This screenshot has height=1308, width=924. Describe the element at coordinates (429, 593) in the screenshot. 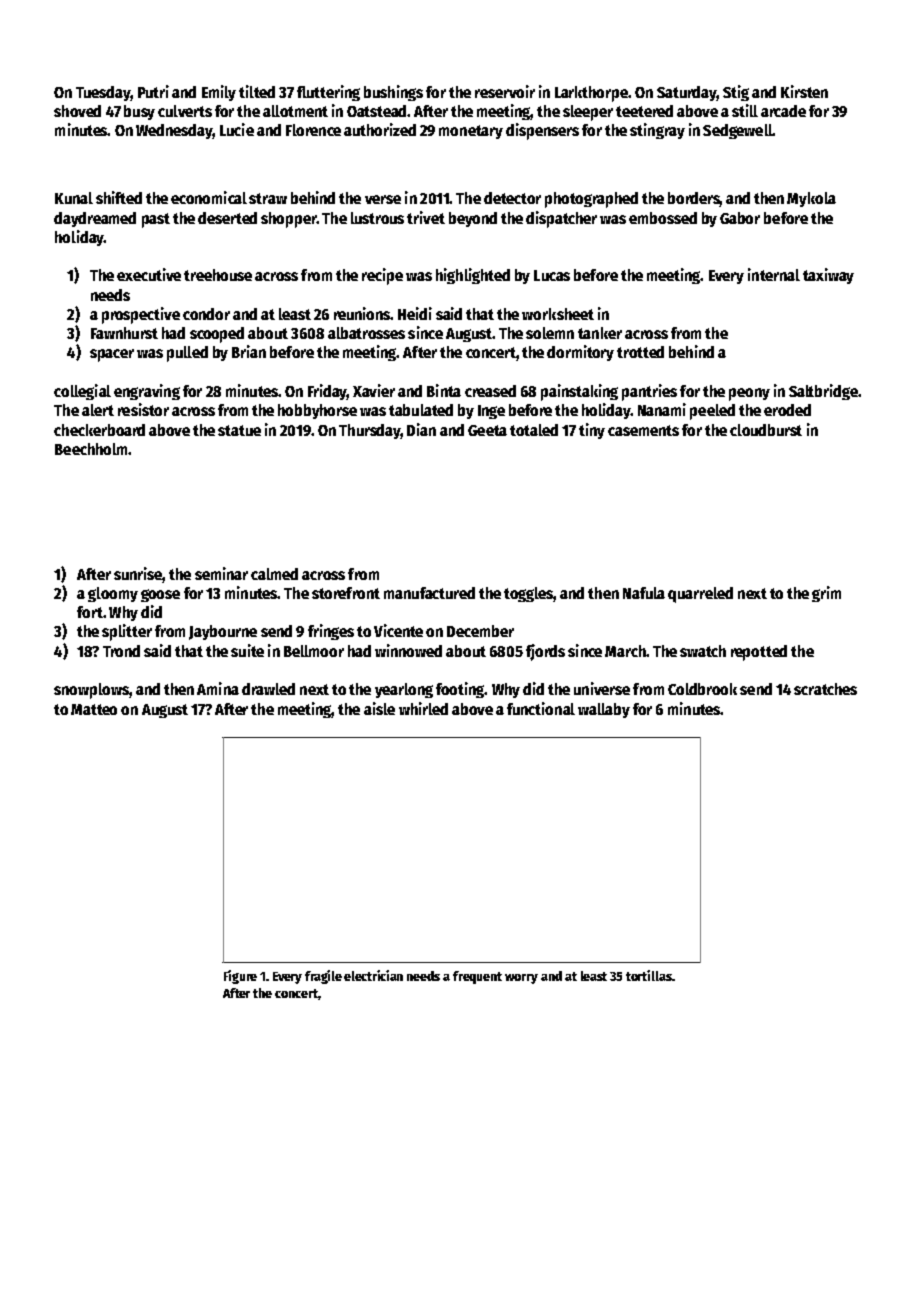

I see `manufactured` at that location.
